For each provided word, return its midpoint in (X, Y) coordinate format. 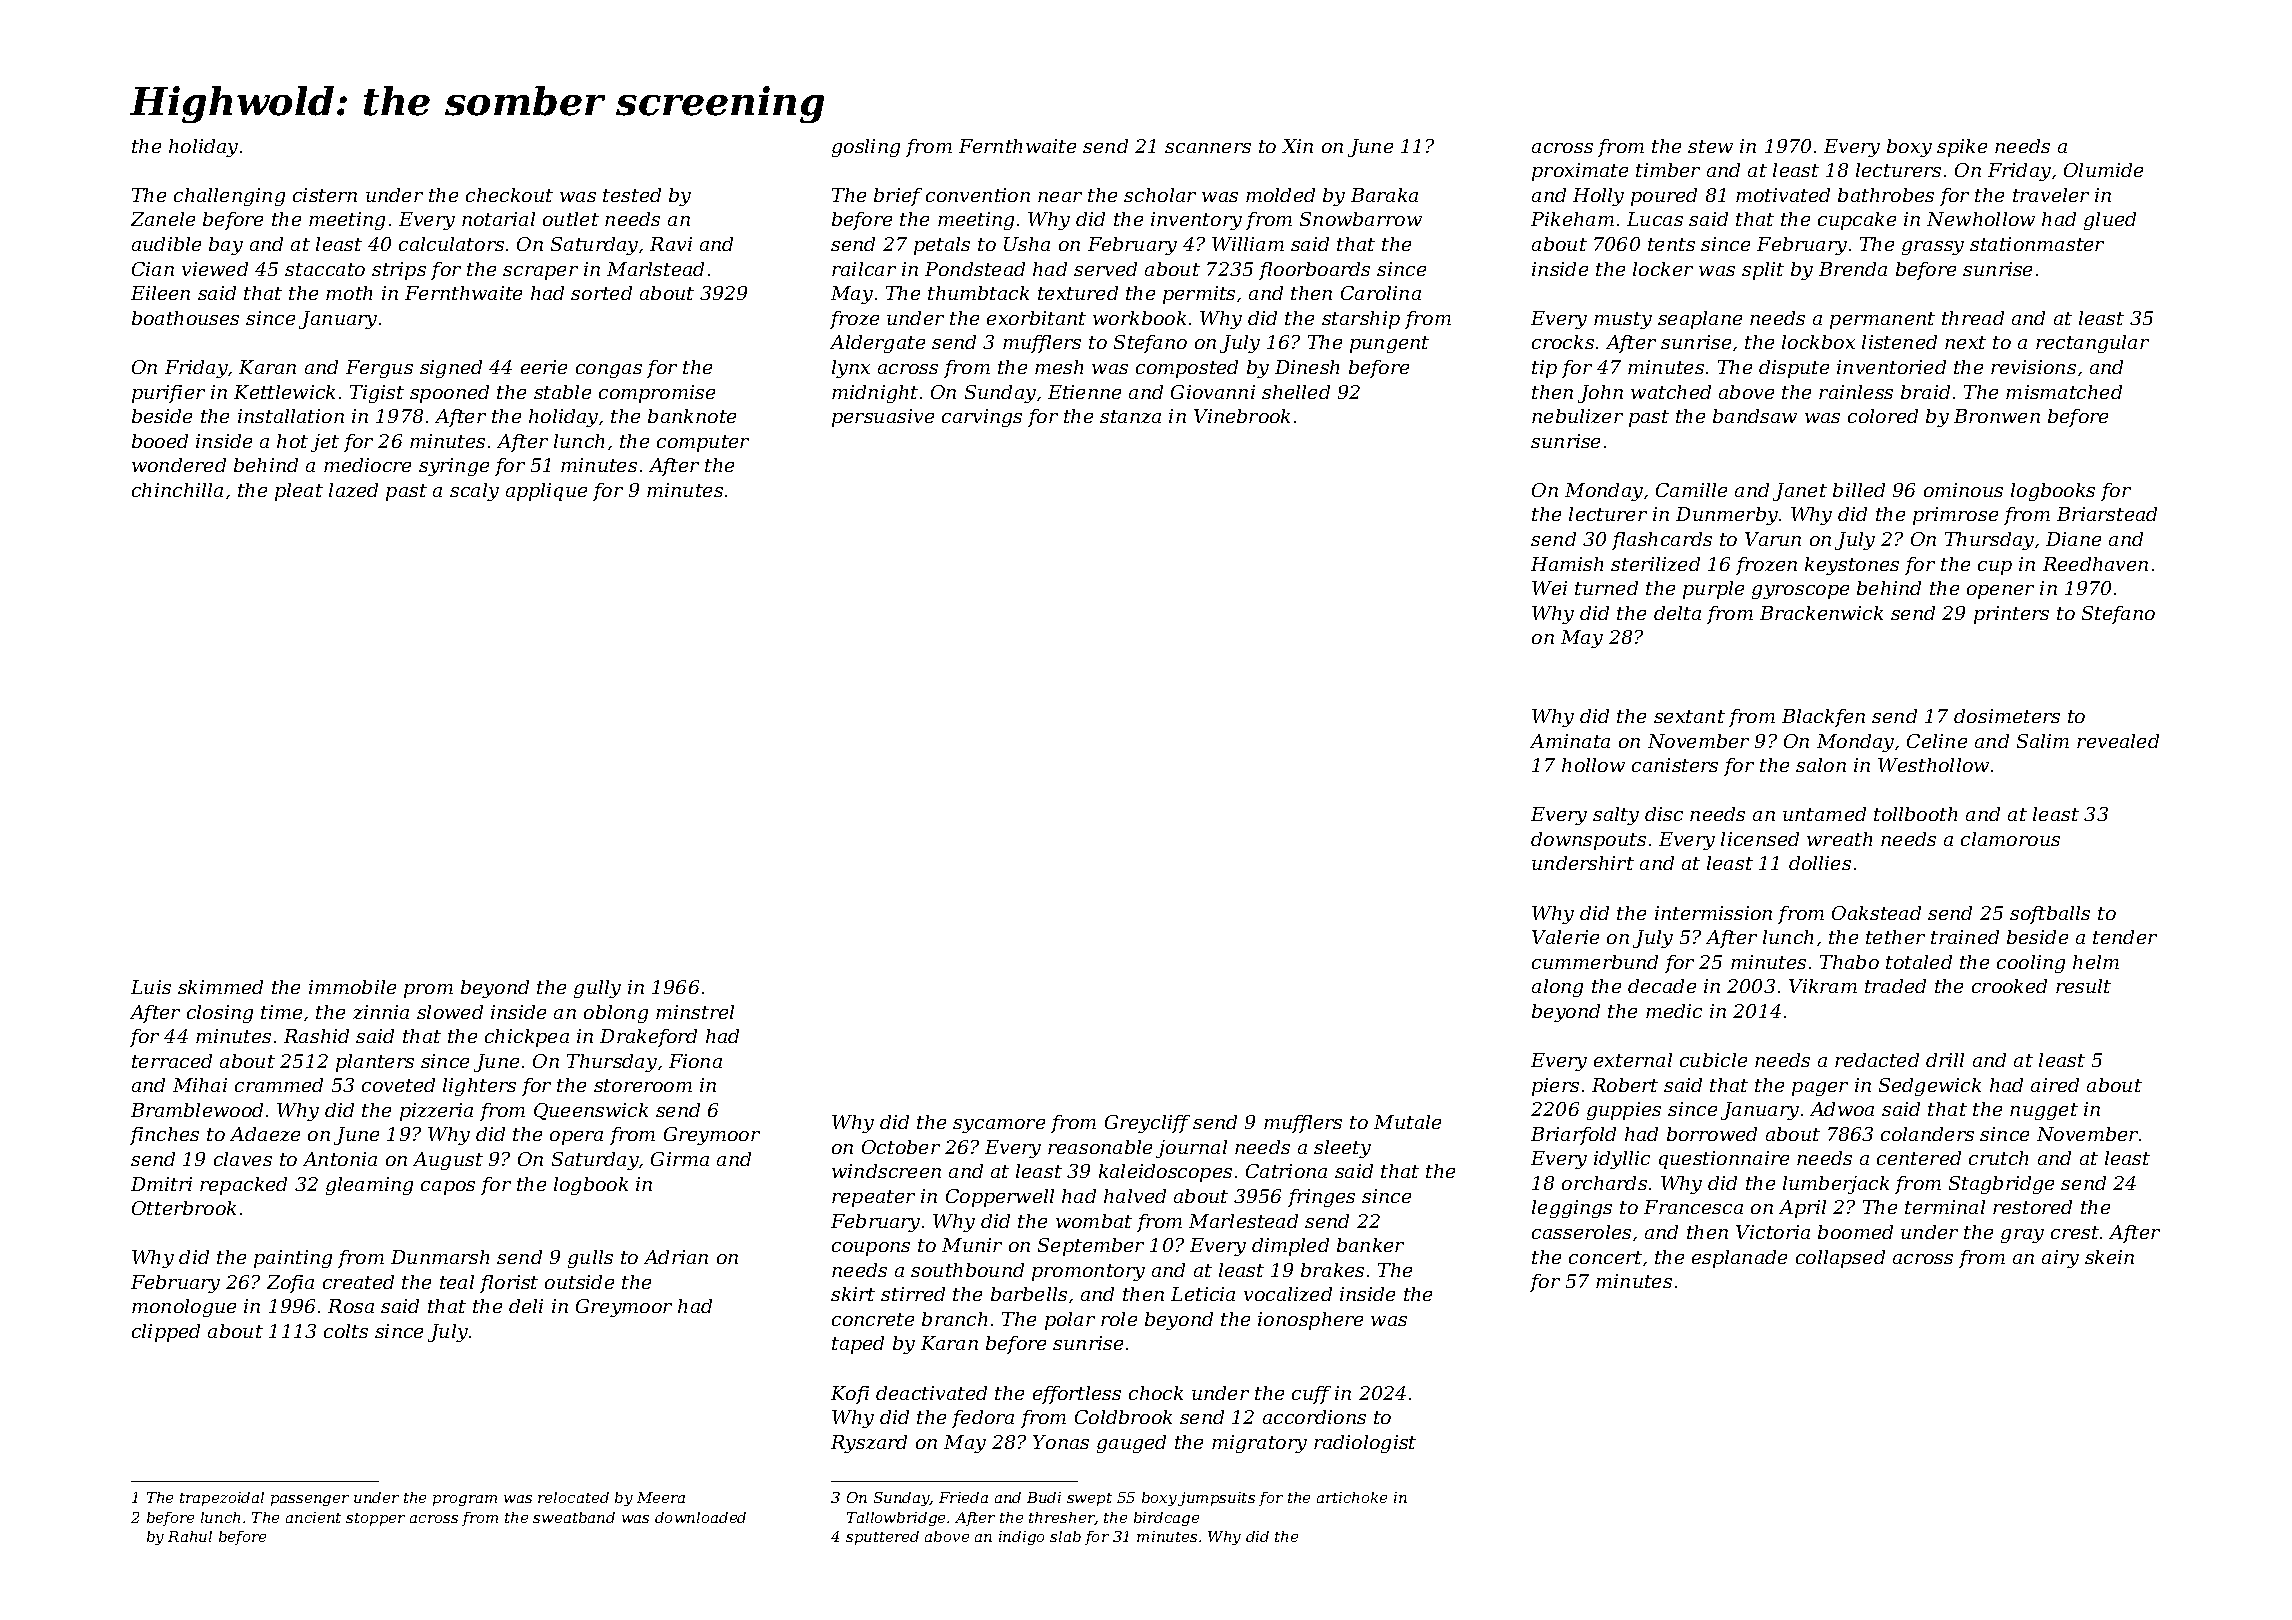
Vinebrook (1242, 416)
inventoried (1891, 367)
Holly (1598, 197)
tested (632, 195)
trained (1965, 937)
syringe (454, 467)
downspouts (1588, 841)
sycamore (999, 1126)
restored (2032, 1207)
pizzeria (436, 1112)
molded (1280, 195)
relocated (573, 1497)
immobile (352, 987)
